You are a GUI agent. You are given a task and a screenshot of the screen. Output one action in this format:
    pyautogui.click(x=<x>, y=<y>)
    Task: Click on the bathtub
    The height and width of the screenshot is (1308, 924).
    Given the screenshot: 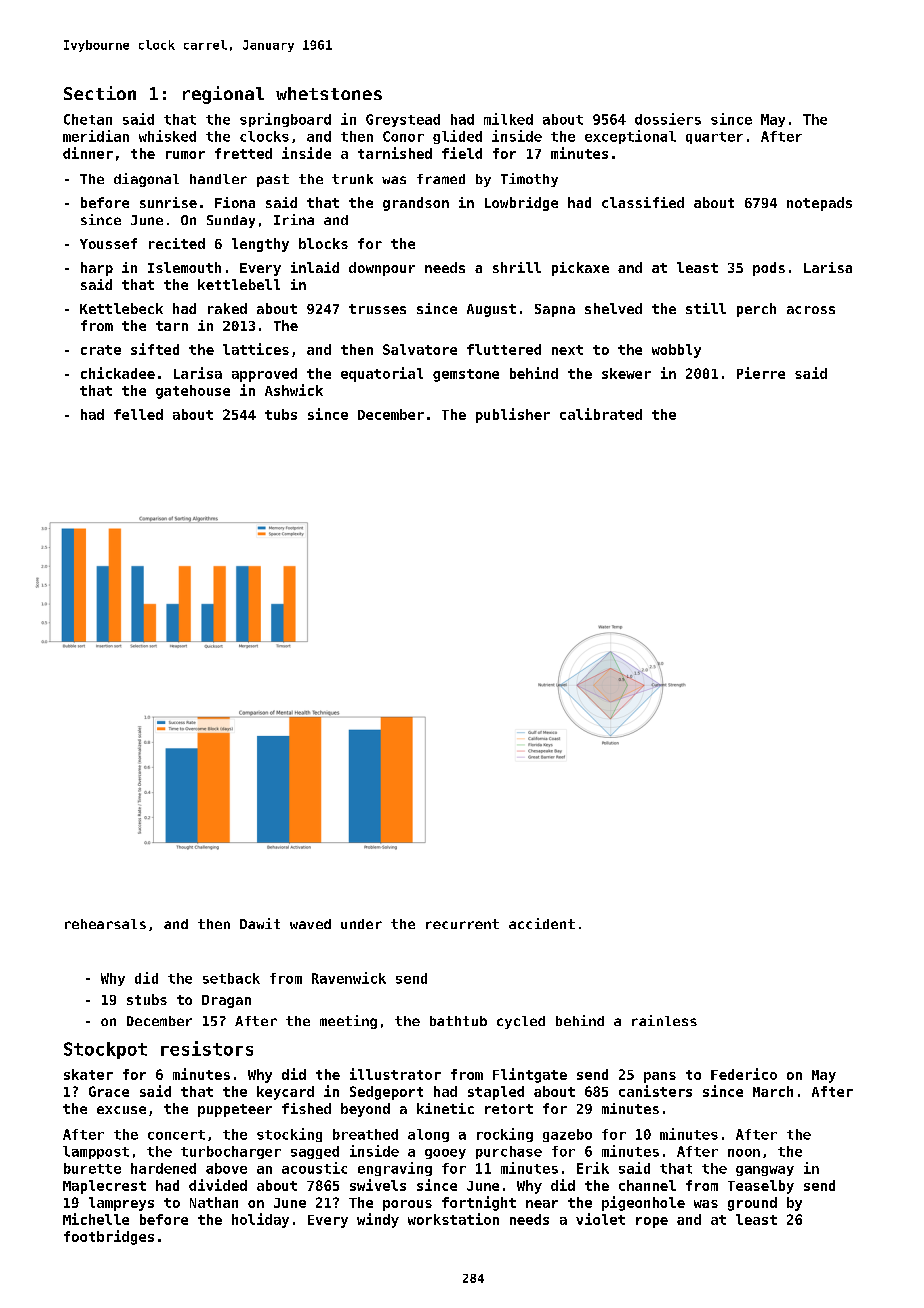 What is the action you would take?
    pyautogui.click(x=458, y=1021)
